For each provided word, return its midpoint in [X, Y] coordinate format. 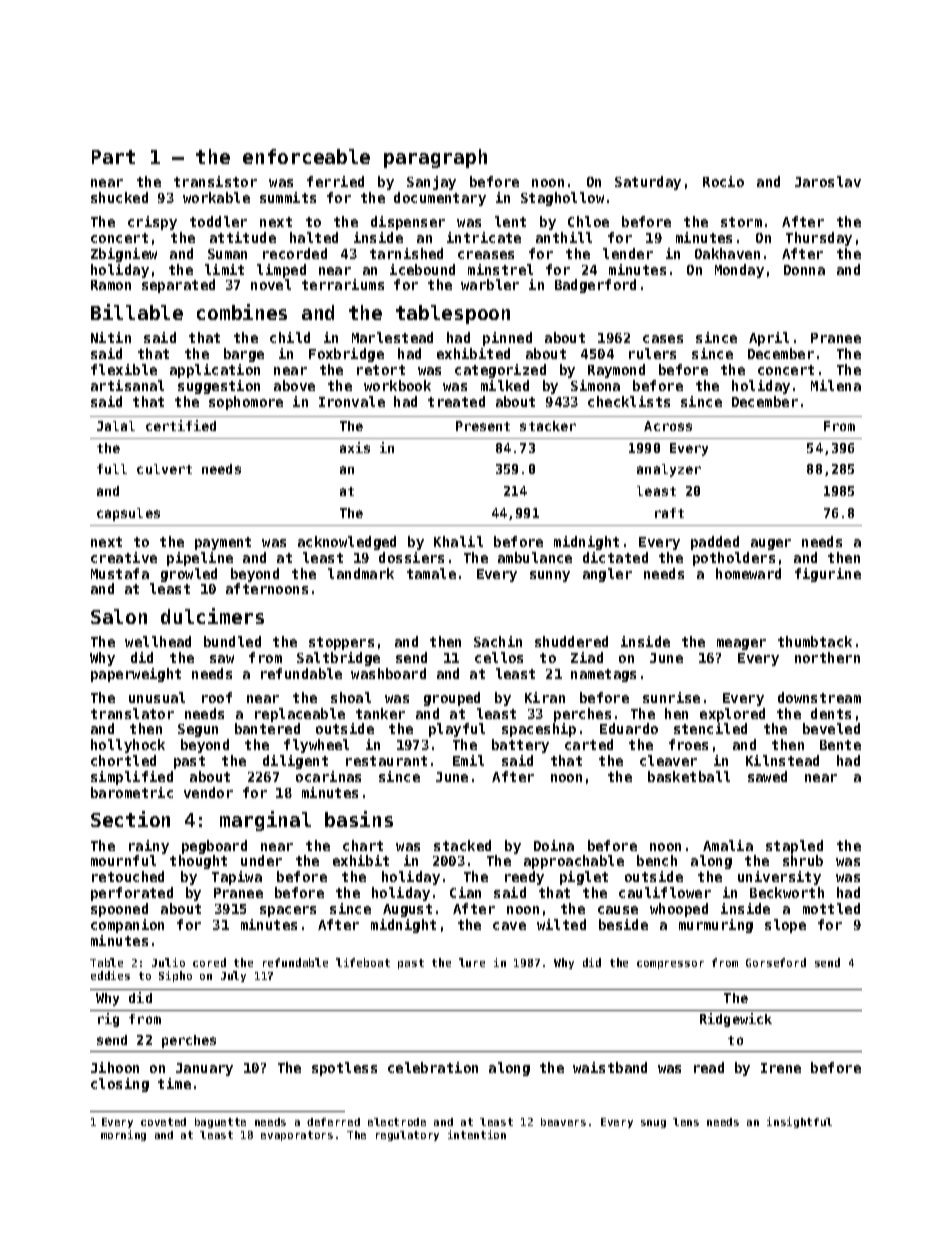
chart [363, 845]
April [769, 339]
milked [505, 385]
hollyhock [128, 746]
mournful [123, 860]
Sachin [498, 641]
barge [244, 355]
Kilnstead [782, 760]
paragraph [435, 158]
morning [123, 1135]
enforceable [306, 156]
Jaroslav [828, 181]
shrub [803, 860]
